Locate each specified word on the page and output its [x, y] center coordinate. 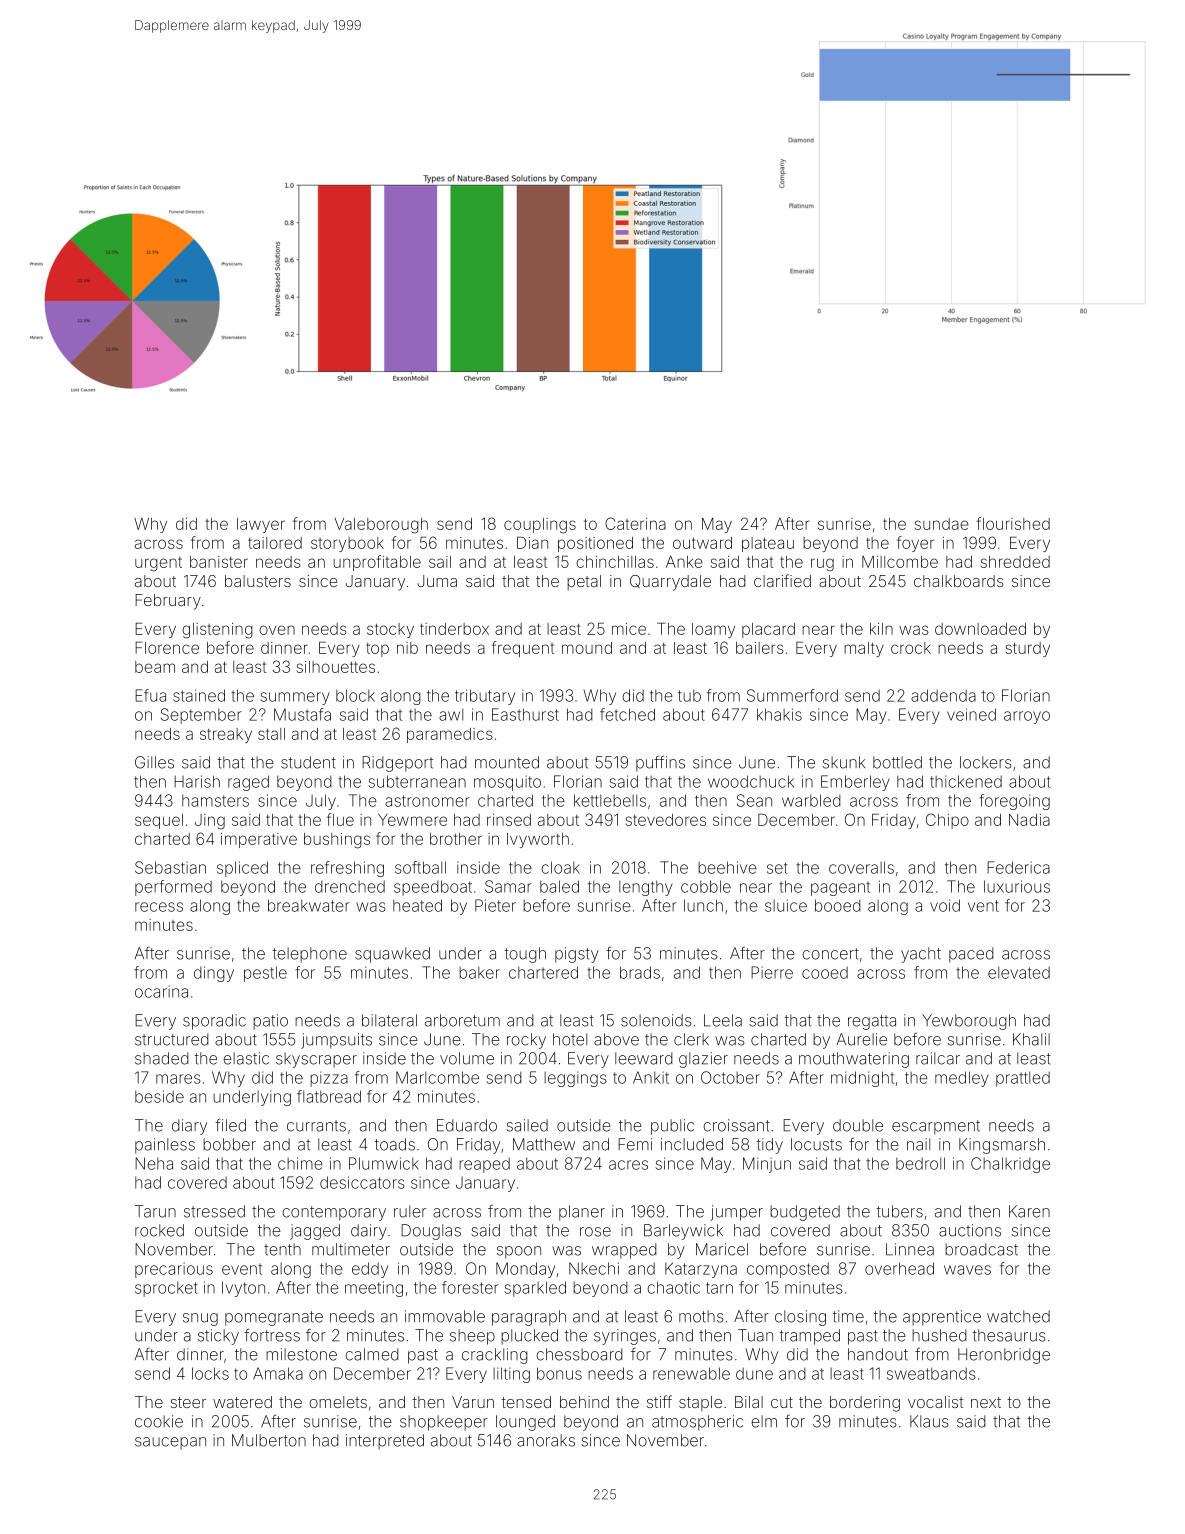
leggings [575, 1079]
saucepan [170, 1443]
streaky [226, 735]
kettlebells [610, 800]
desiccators [362, 1182]
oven [277, 630]
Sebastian [170, 867]
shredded [1015, 562]
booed [838, 905]
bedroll [920, 1163]
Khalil [1031, 1039]
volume [467, 1058]
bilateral [389, 1020]
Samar [508, 886]
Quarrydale [670, 583]
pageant [840, 888]
